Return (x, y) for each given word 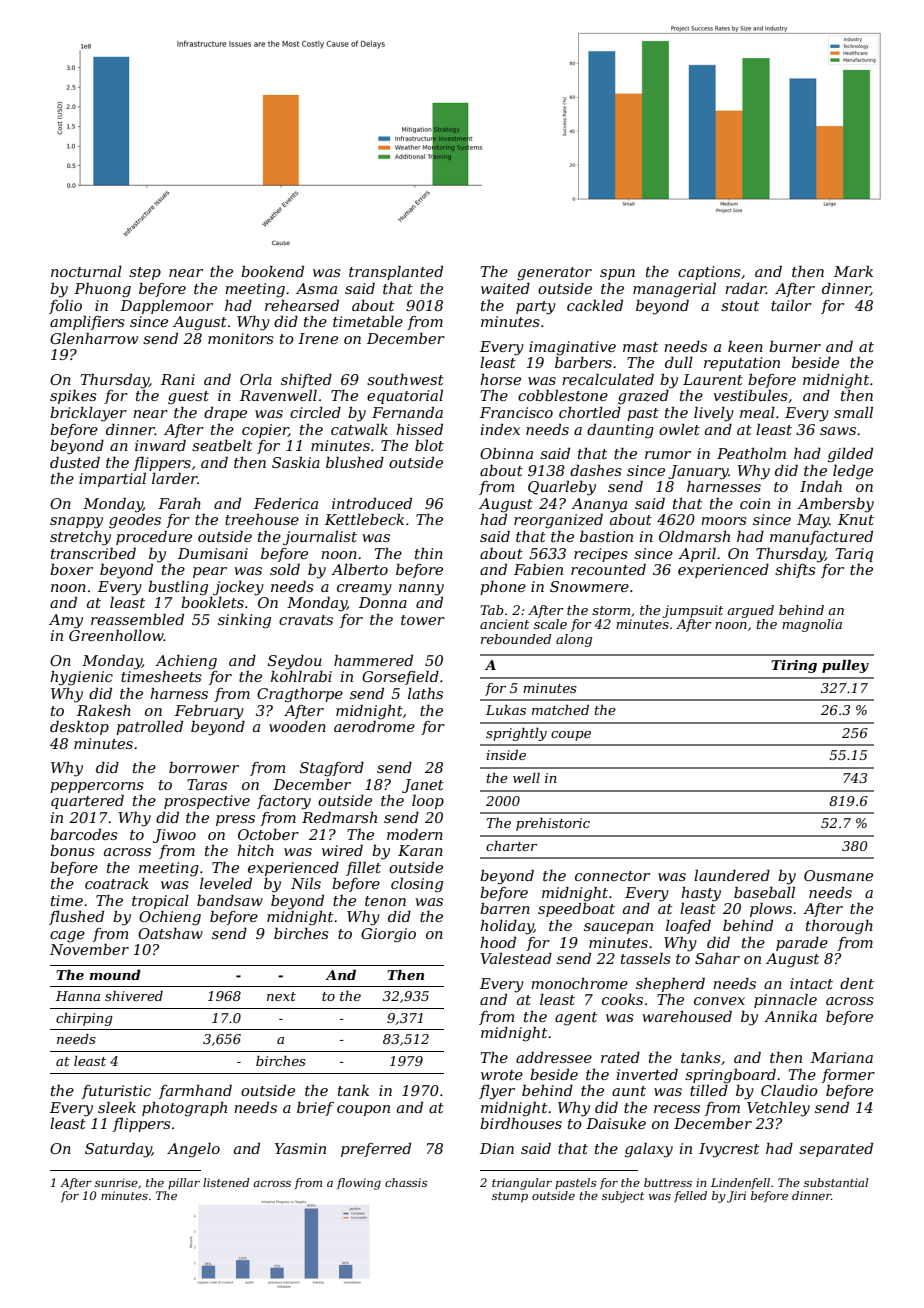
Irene (318, 338)
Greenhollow (116, 635)
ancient (504, 624)
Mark (853, 271)
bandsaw (230, 900)
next (281, 996)
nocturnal (86, 271)
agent (576, 1019)
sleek (117, 1107)
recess (677, 1109)
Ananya (599, 505)
